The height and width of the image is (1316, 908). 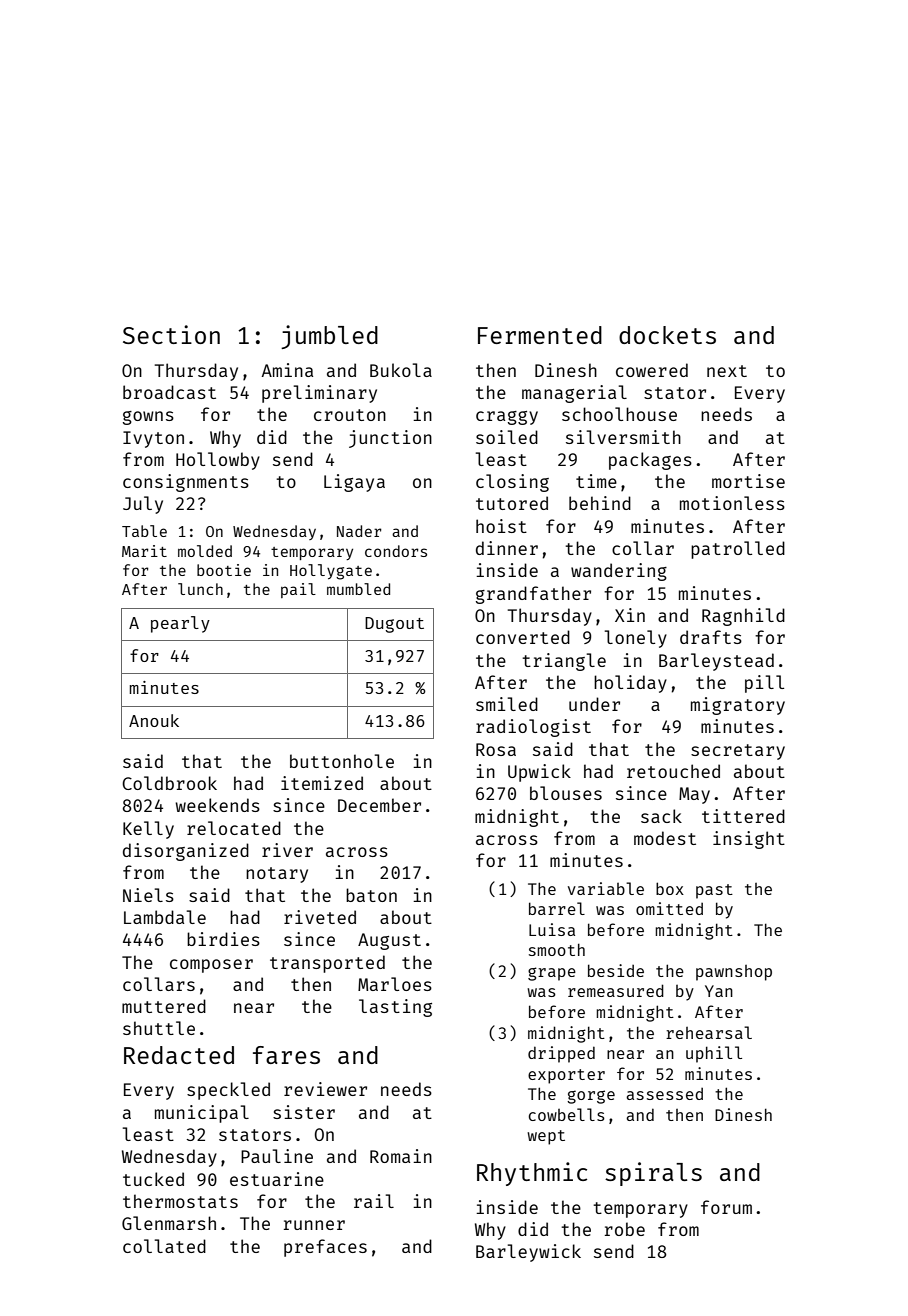 I want to click on disorganized, so click(x=186, y=852).
